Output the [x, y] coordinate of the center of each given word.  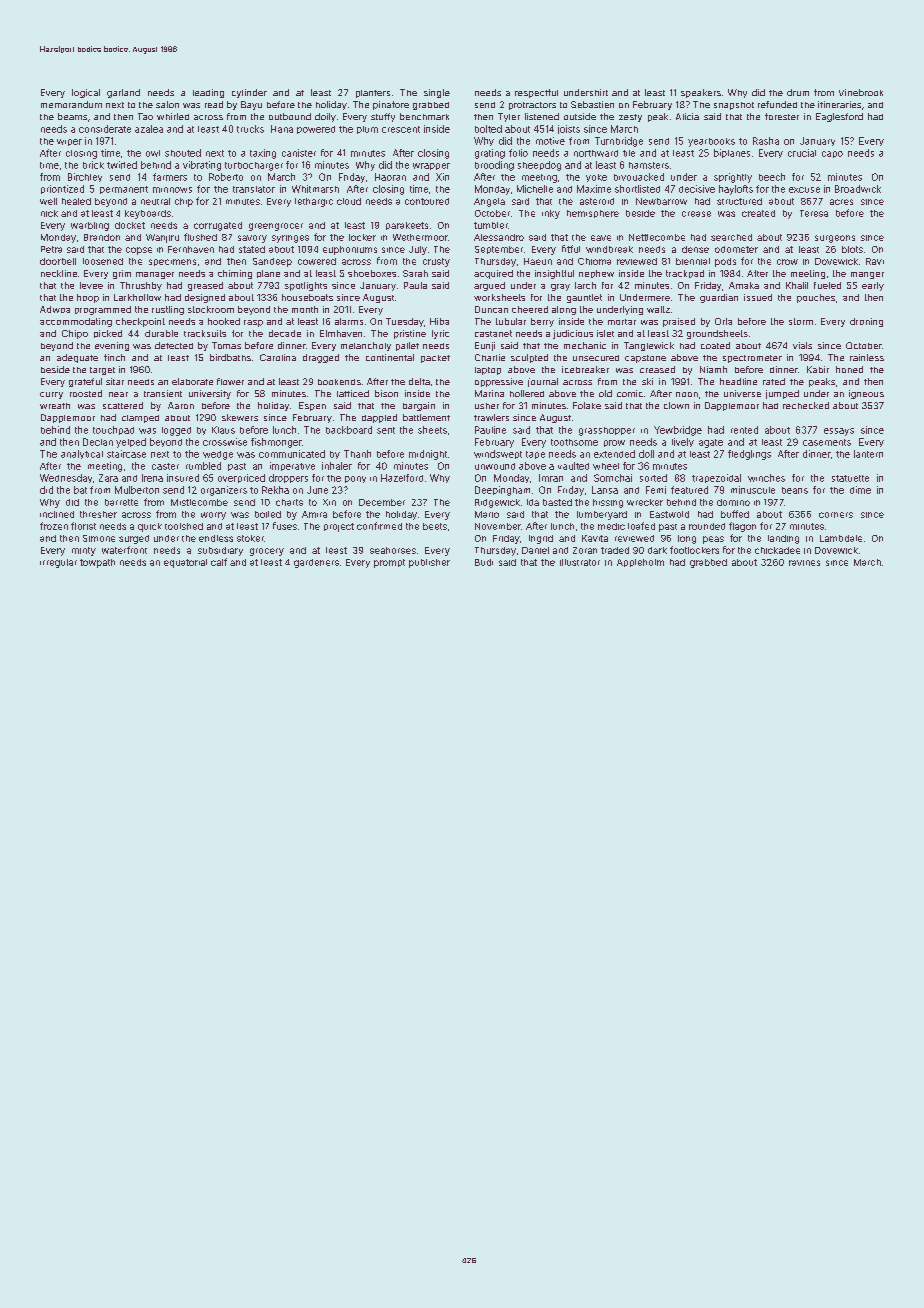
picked [108, 334]
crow [787, 262]
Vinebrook [861, 92]
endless [216, 538]
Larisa [605, 490]
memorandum [71, 104]
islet [605, 333]
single [437, 93]
